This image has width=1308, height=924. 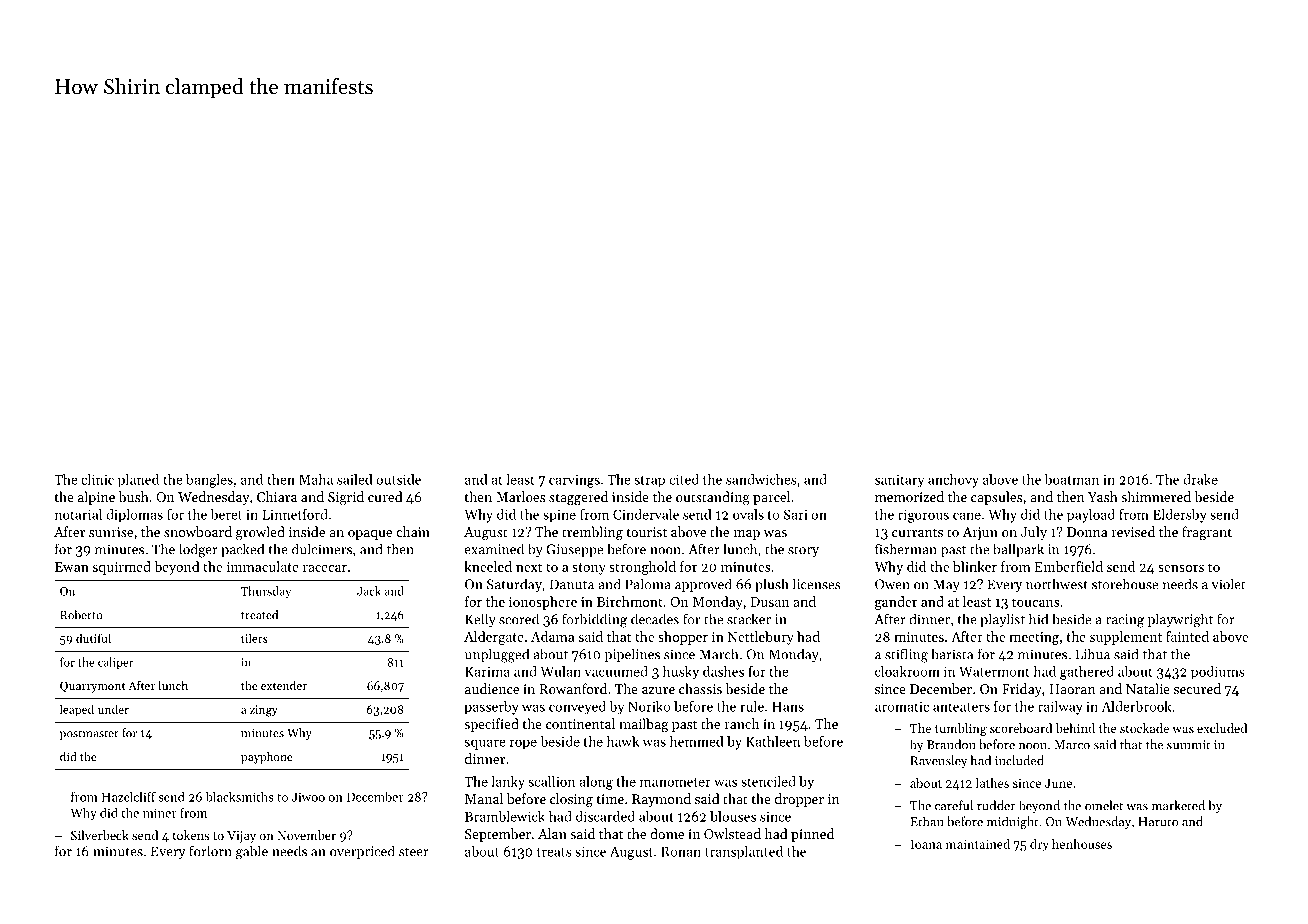 I want to click on revised, so click(x=1133, y=531).
